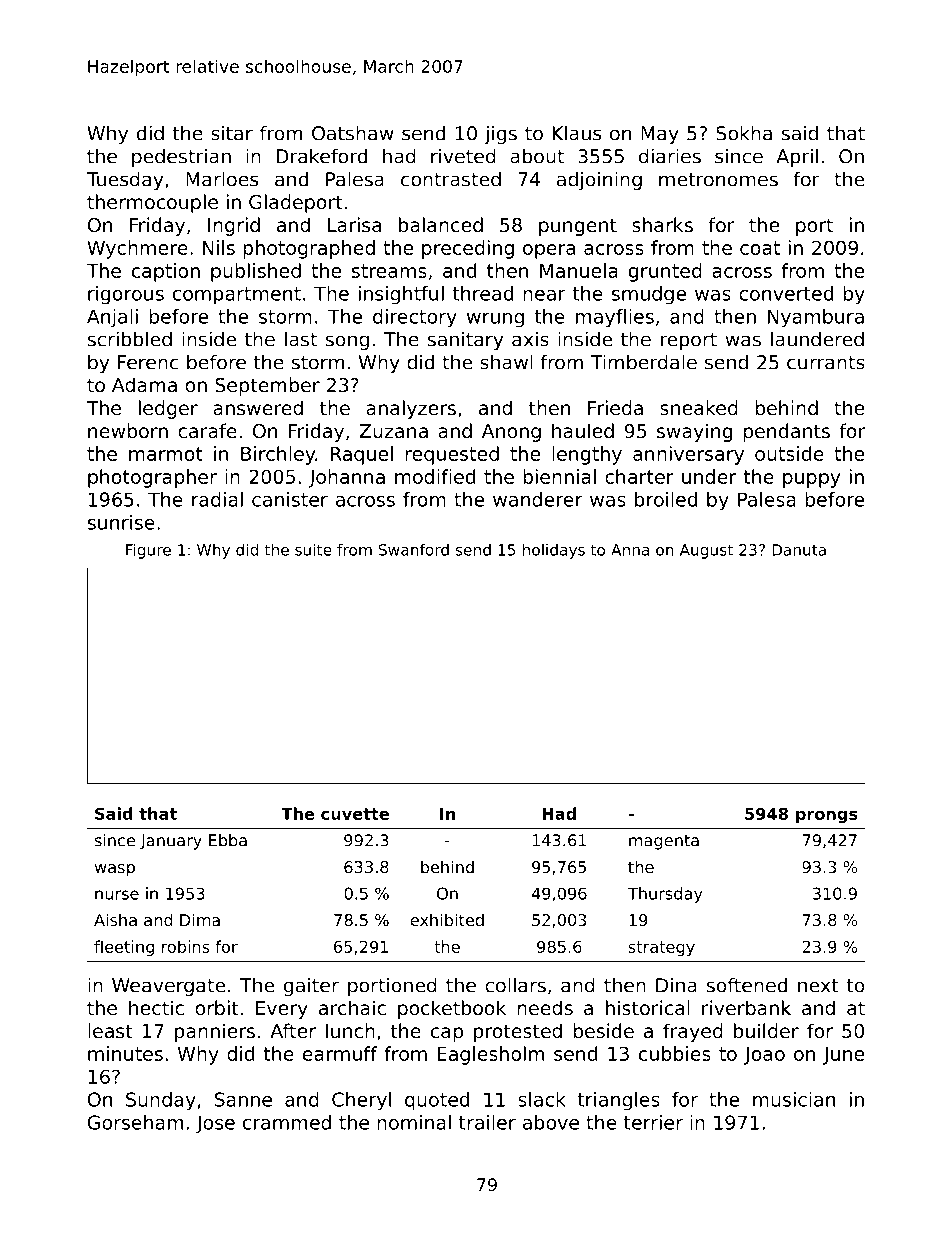  Describe the element at coordinates (551, 1122) in the document. I see `above` at that location.
